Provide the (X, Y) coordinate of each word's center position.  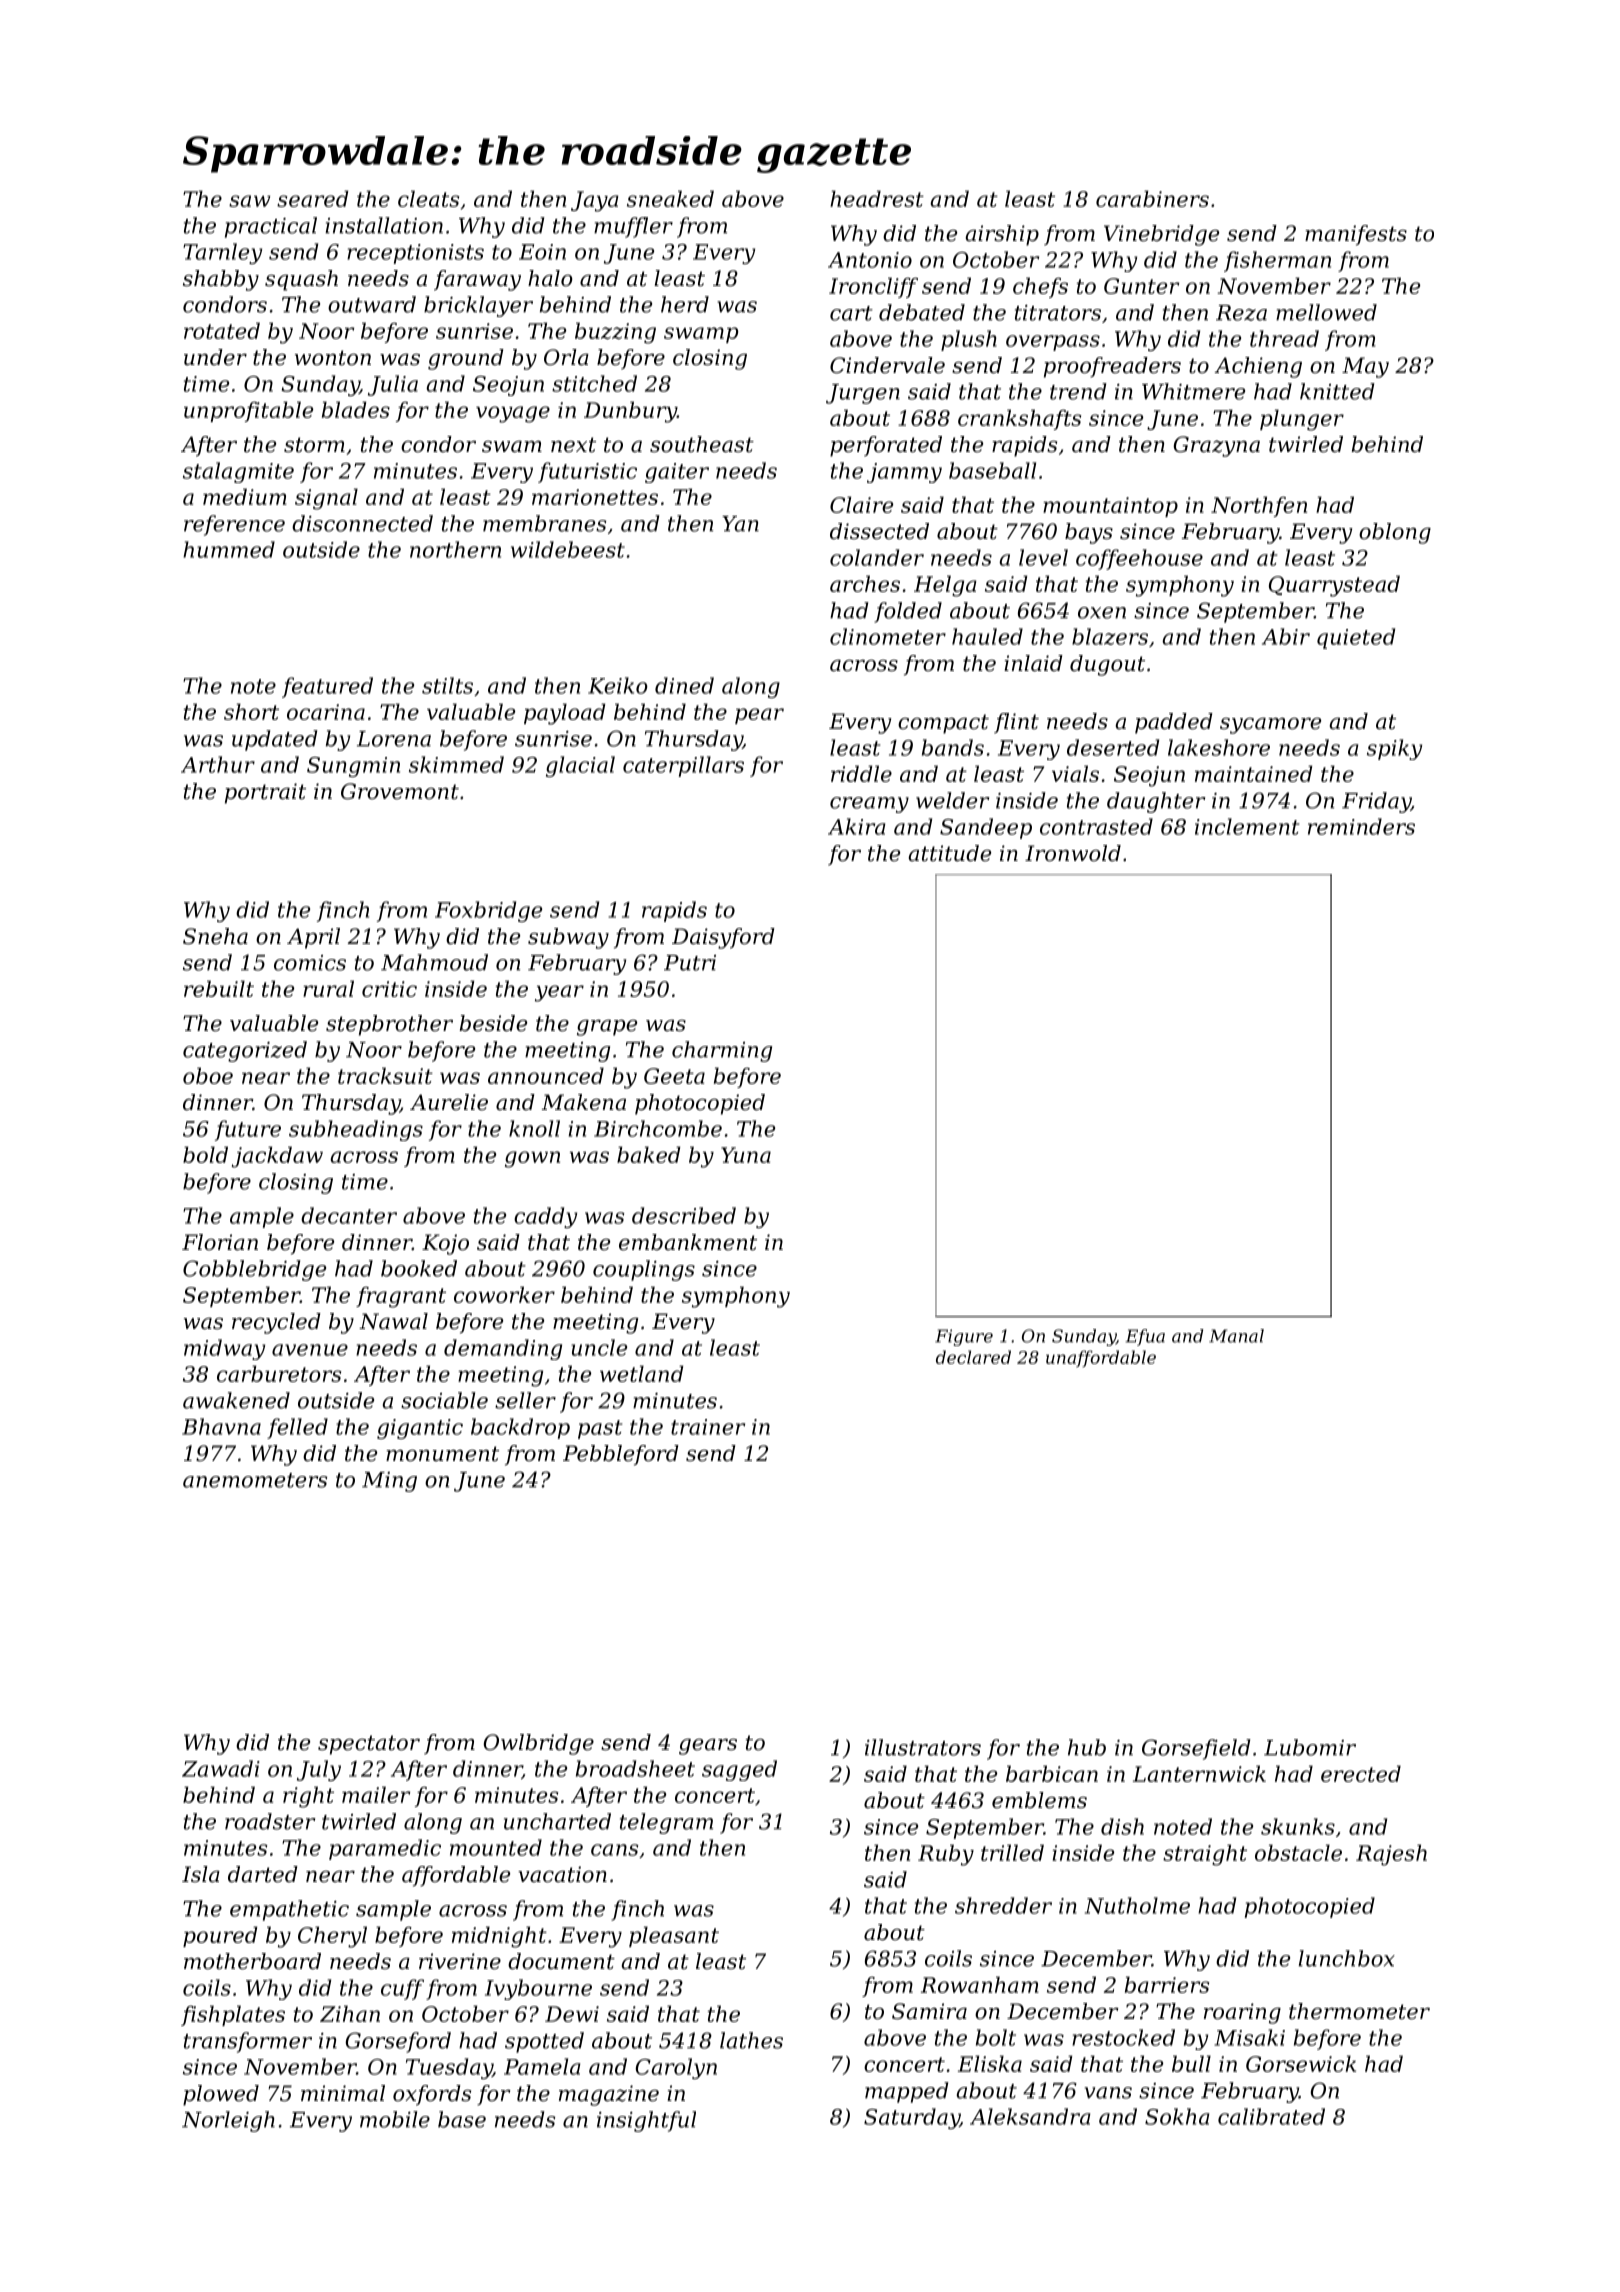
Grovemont (400, 791)
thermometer (1359, 2011)
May (1365, 367)
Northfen (1259, 506)
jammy (904, 473)
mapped (907, 2092)
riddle (861, 773)
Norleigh (228, 2121)
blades (356, 409)
